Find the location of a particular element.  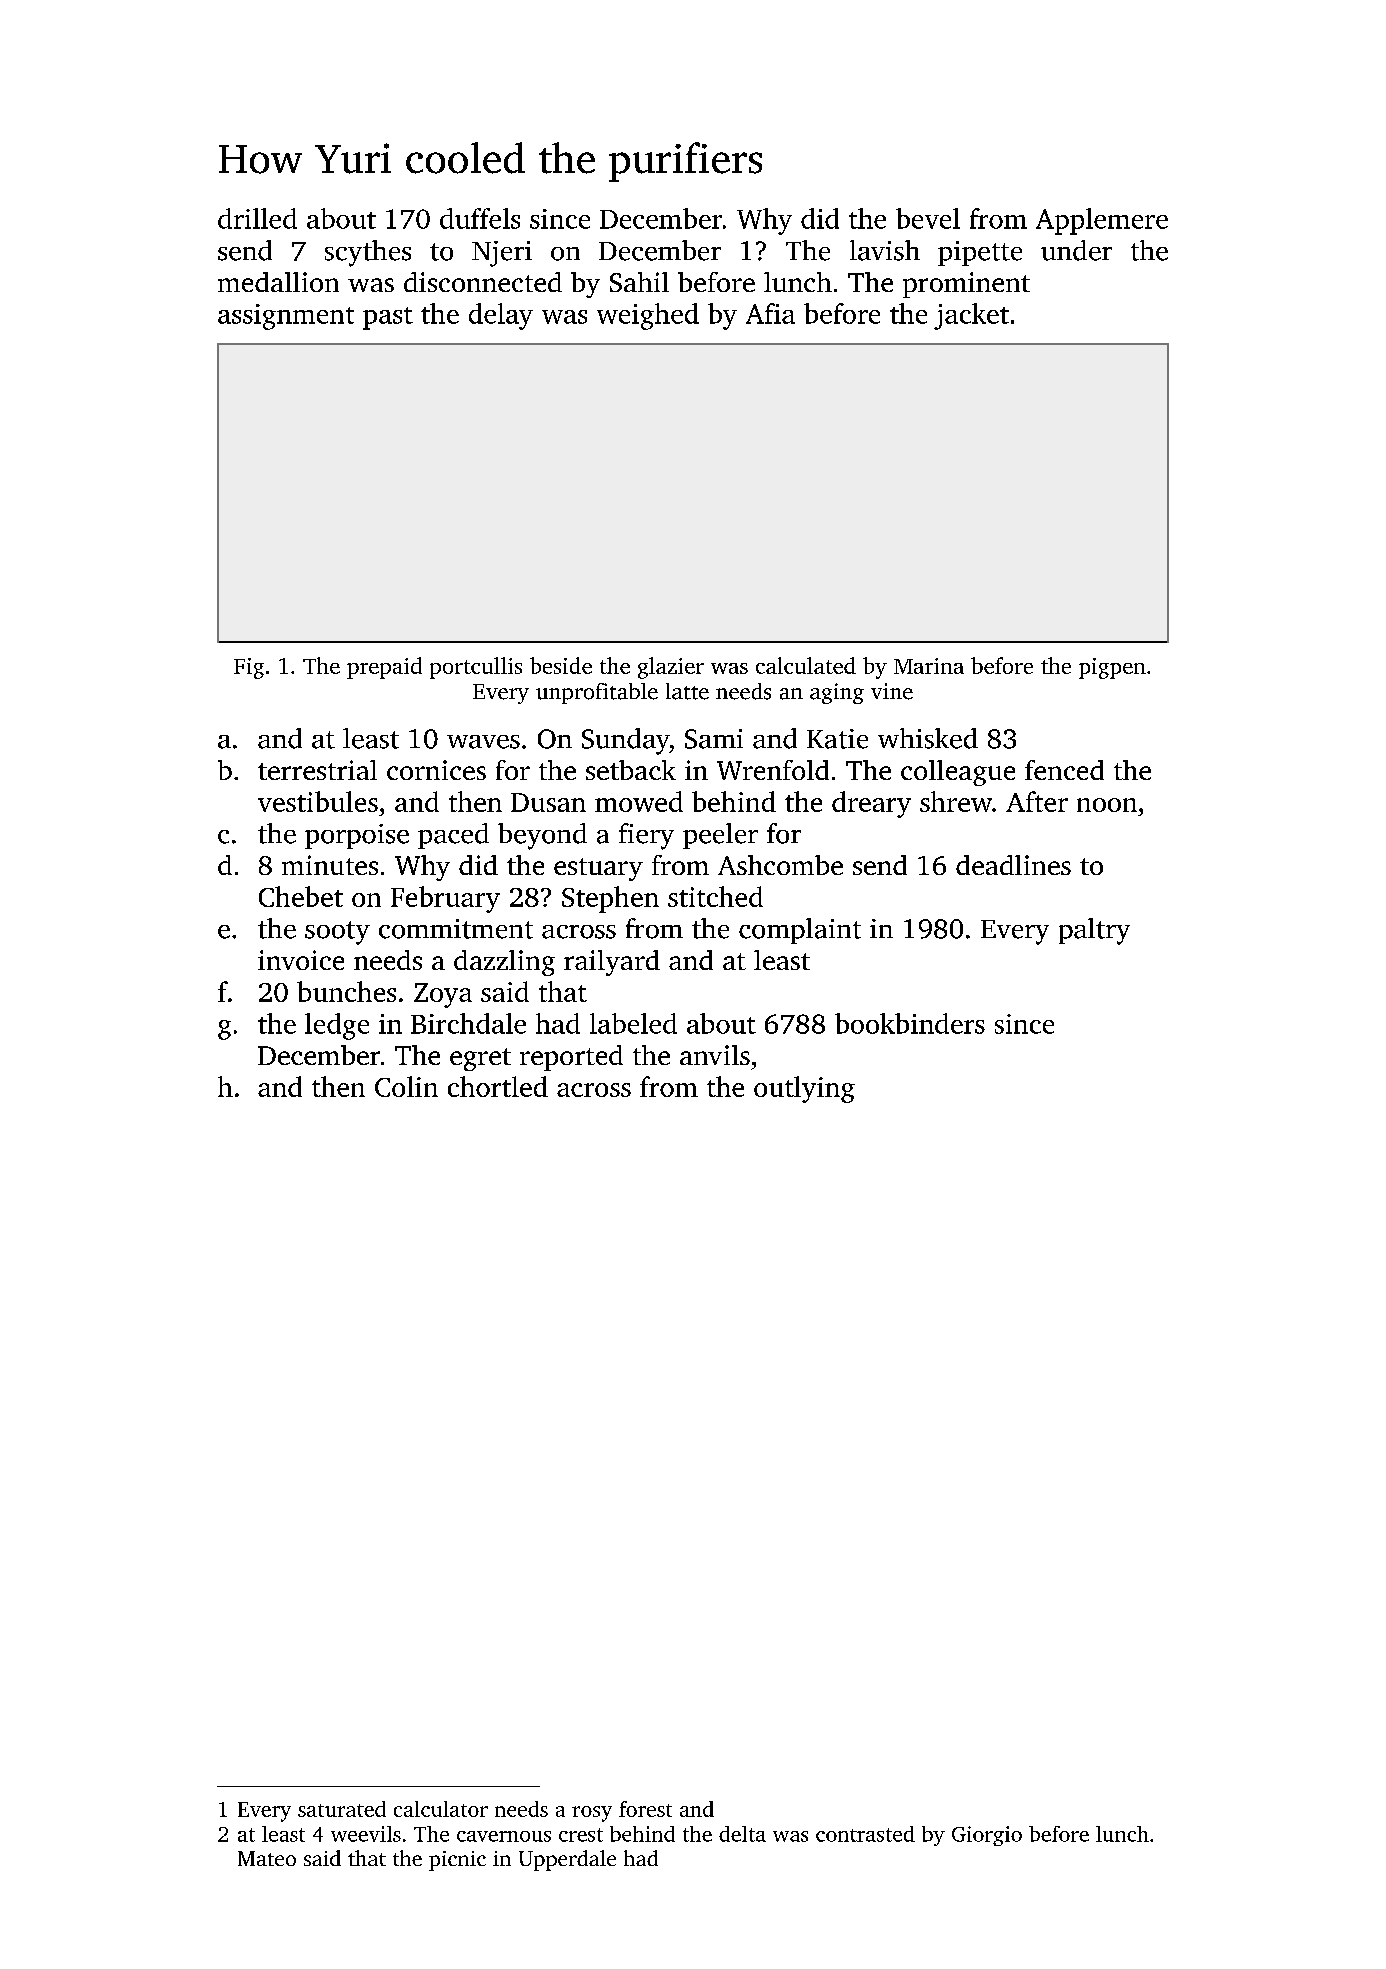

Applemere is located at coordinates (1102, 221).
